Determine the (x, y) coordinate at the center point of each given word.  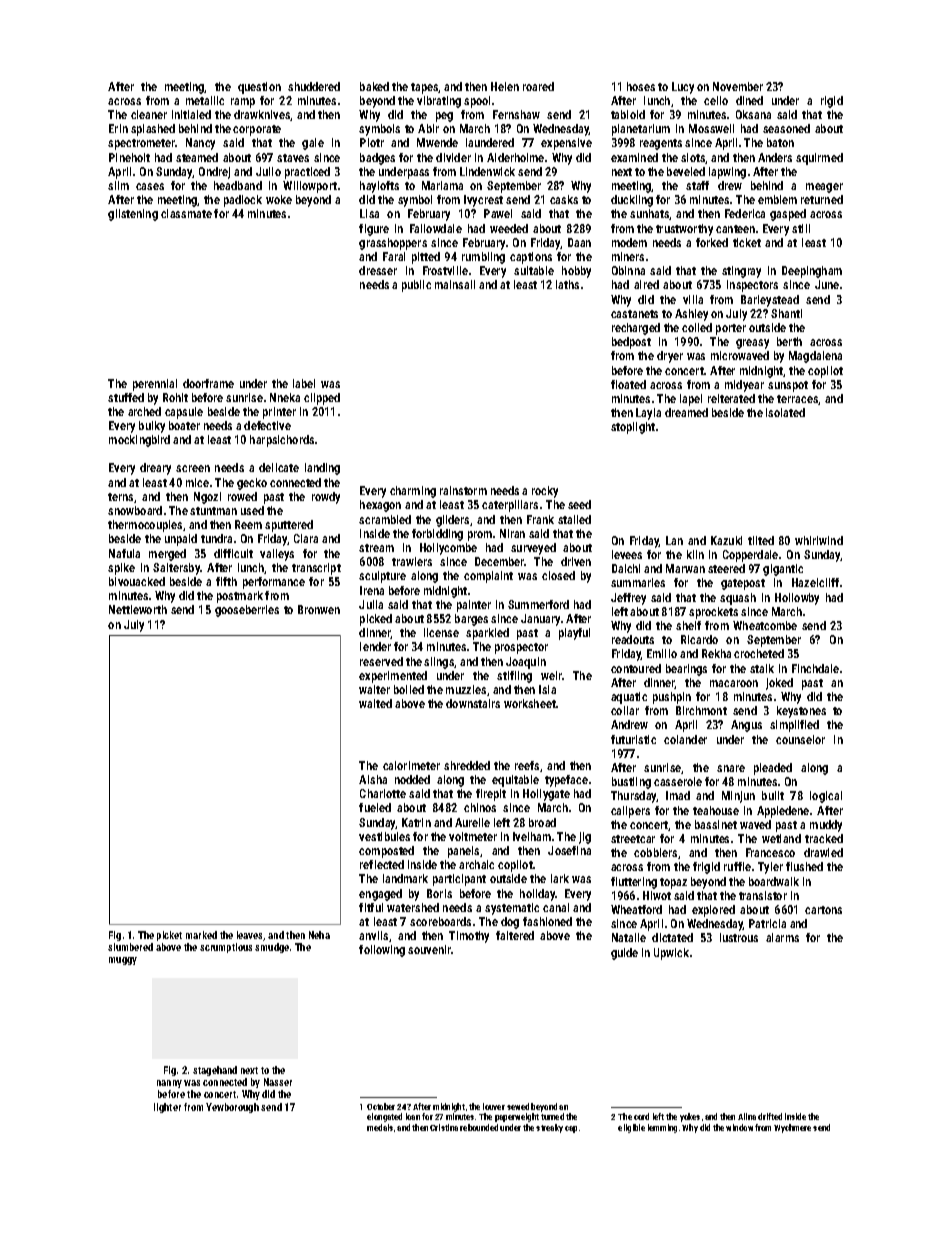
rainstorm (463, 490)
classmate (186, 213)
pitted (426, 258)
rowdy (326, 498)
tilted (761, 540)
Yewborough (232, 1108)
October (381, 1106)
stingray (741, 272)
